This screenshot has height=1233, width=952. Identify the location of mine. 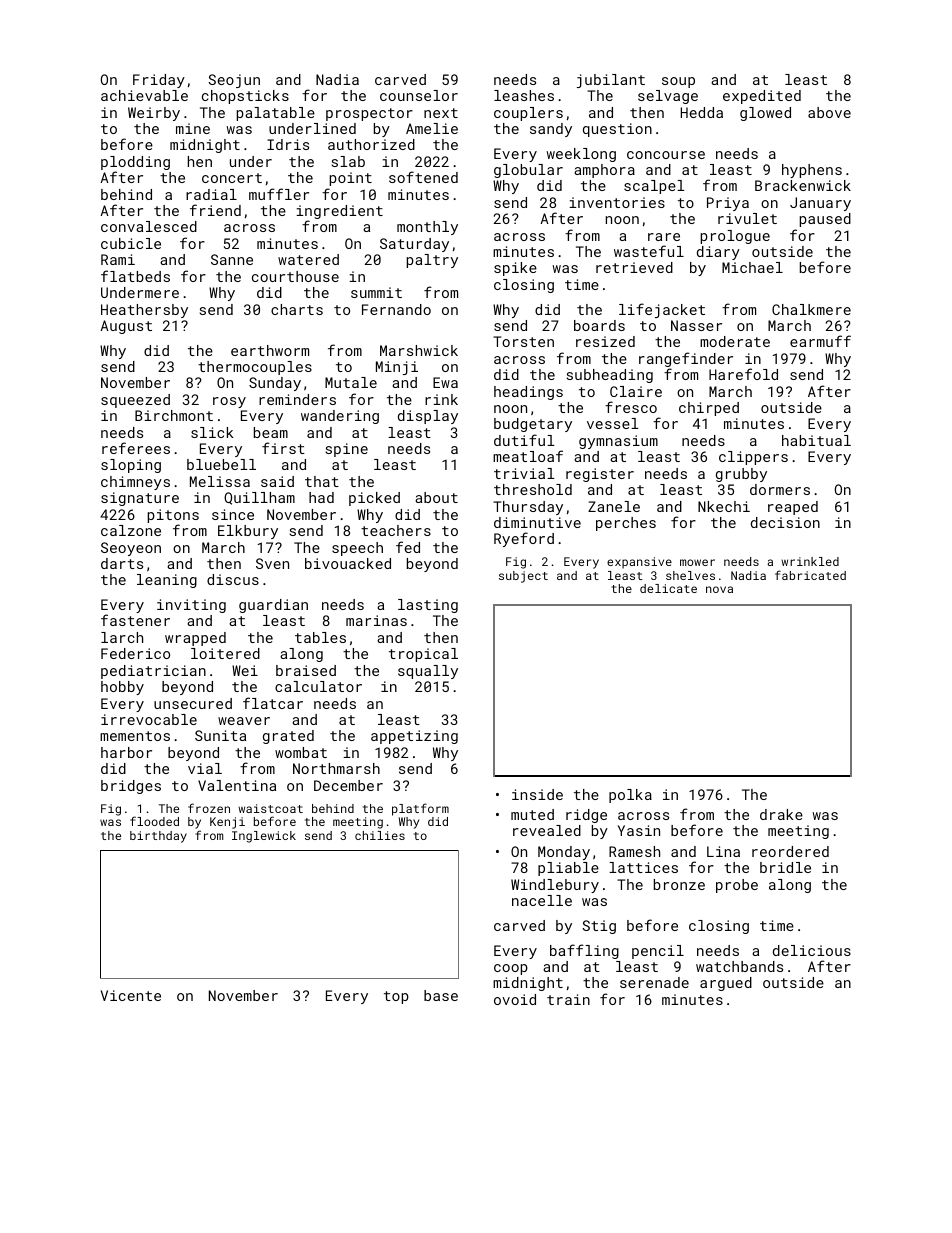
(193, 128).
